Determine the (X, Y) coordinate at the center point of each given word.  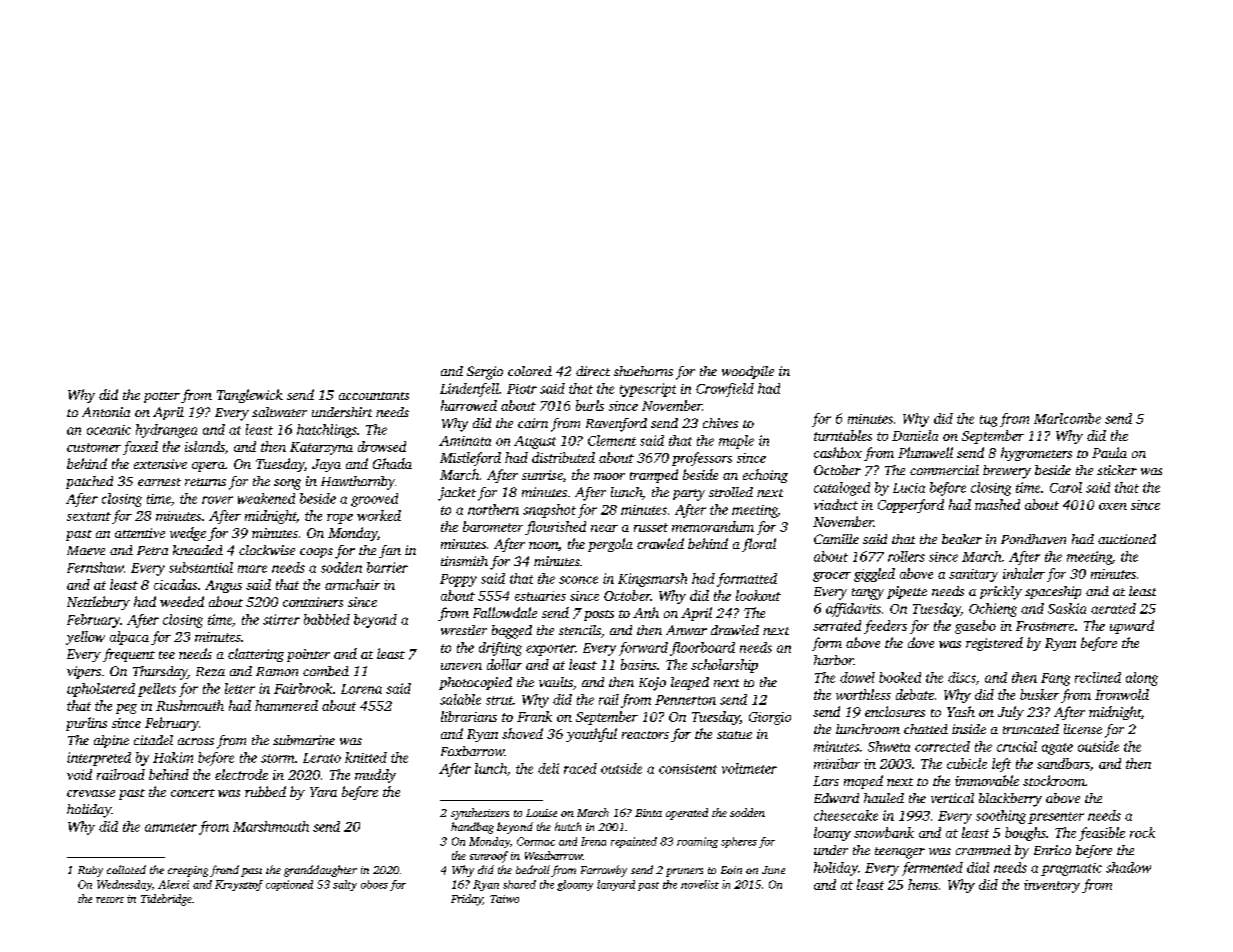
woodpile (748, 372)
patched (89, 482)
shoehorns (643, 371)
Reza (210, 671)
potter (162, 397)
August (535, 442)
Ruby (90, 871)
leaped (690, 683)
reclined (1098, 677)
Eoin (731, 870)
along (1142, 679)
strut (499, 700)
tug (988, 421)
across (196, 741)
